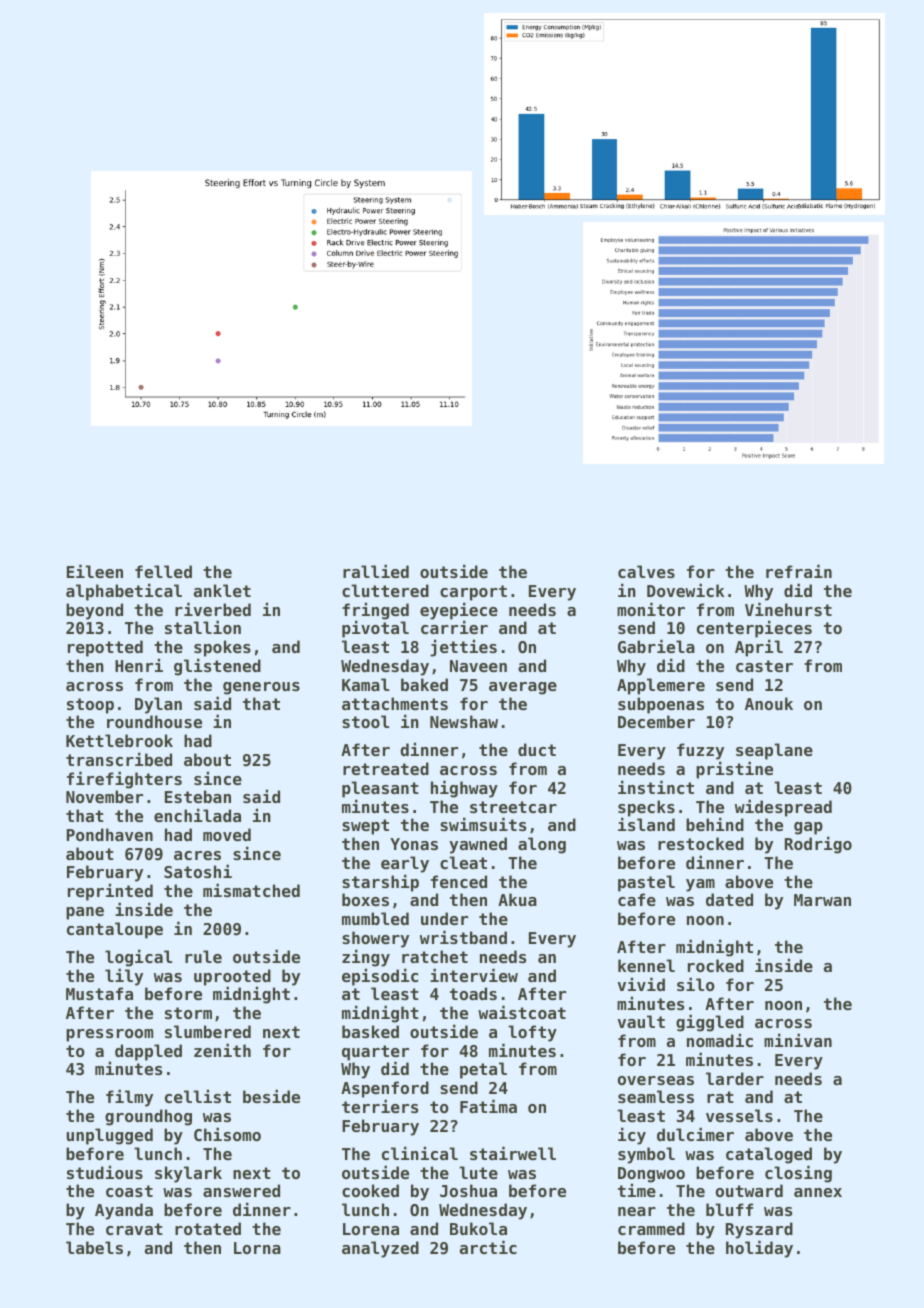 This document has height=1308, width=924. Describe the element at coordinates (380, 1249) in the document. I see `analyzed` at that location.
